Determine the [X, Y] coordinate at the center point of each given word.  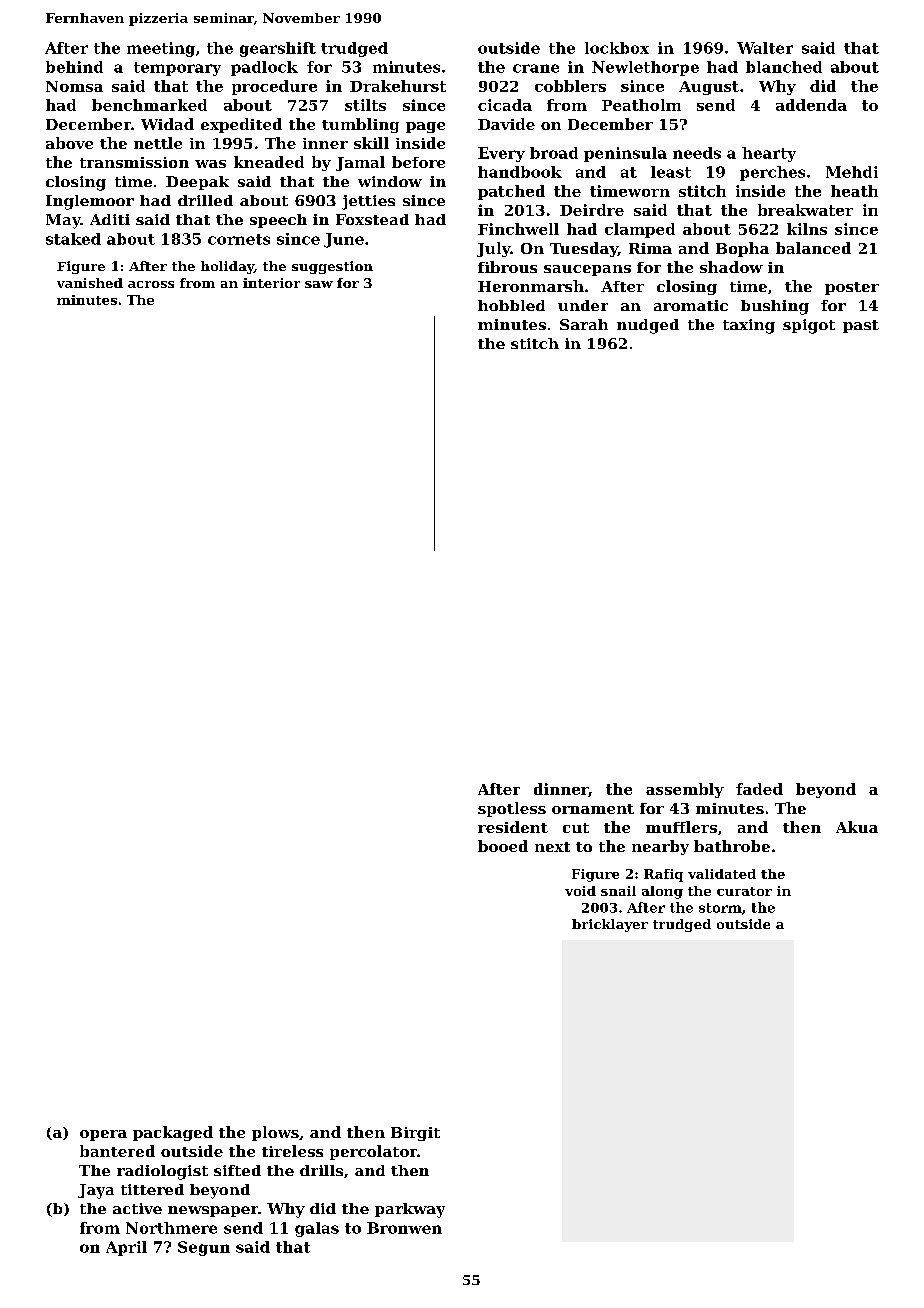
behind [74, 67]
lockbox [617, 48]
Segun [204, 1248]
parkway [410, 1210]
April [126, 1248]
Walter [765, 48]
